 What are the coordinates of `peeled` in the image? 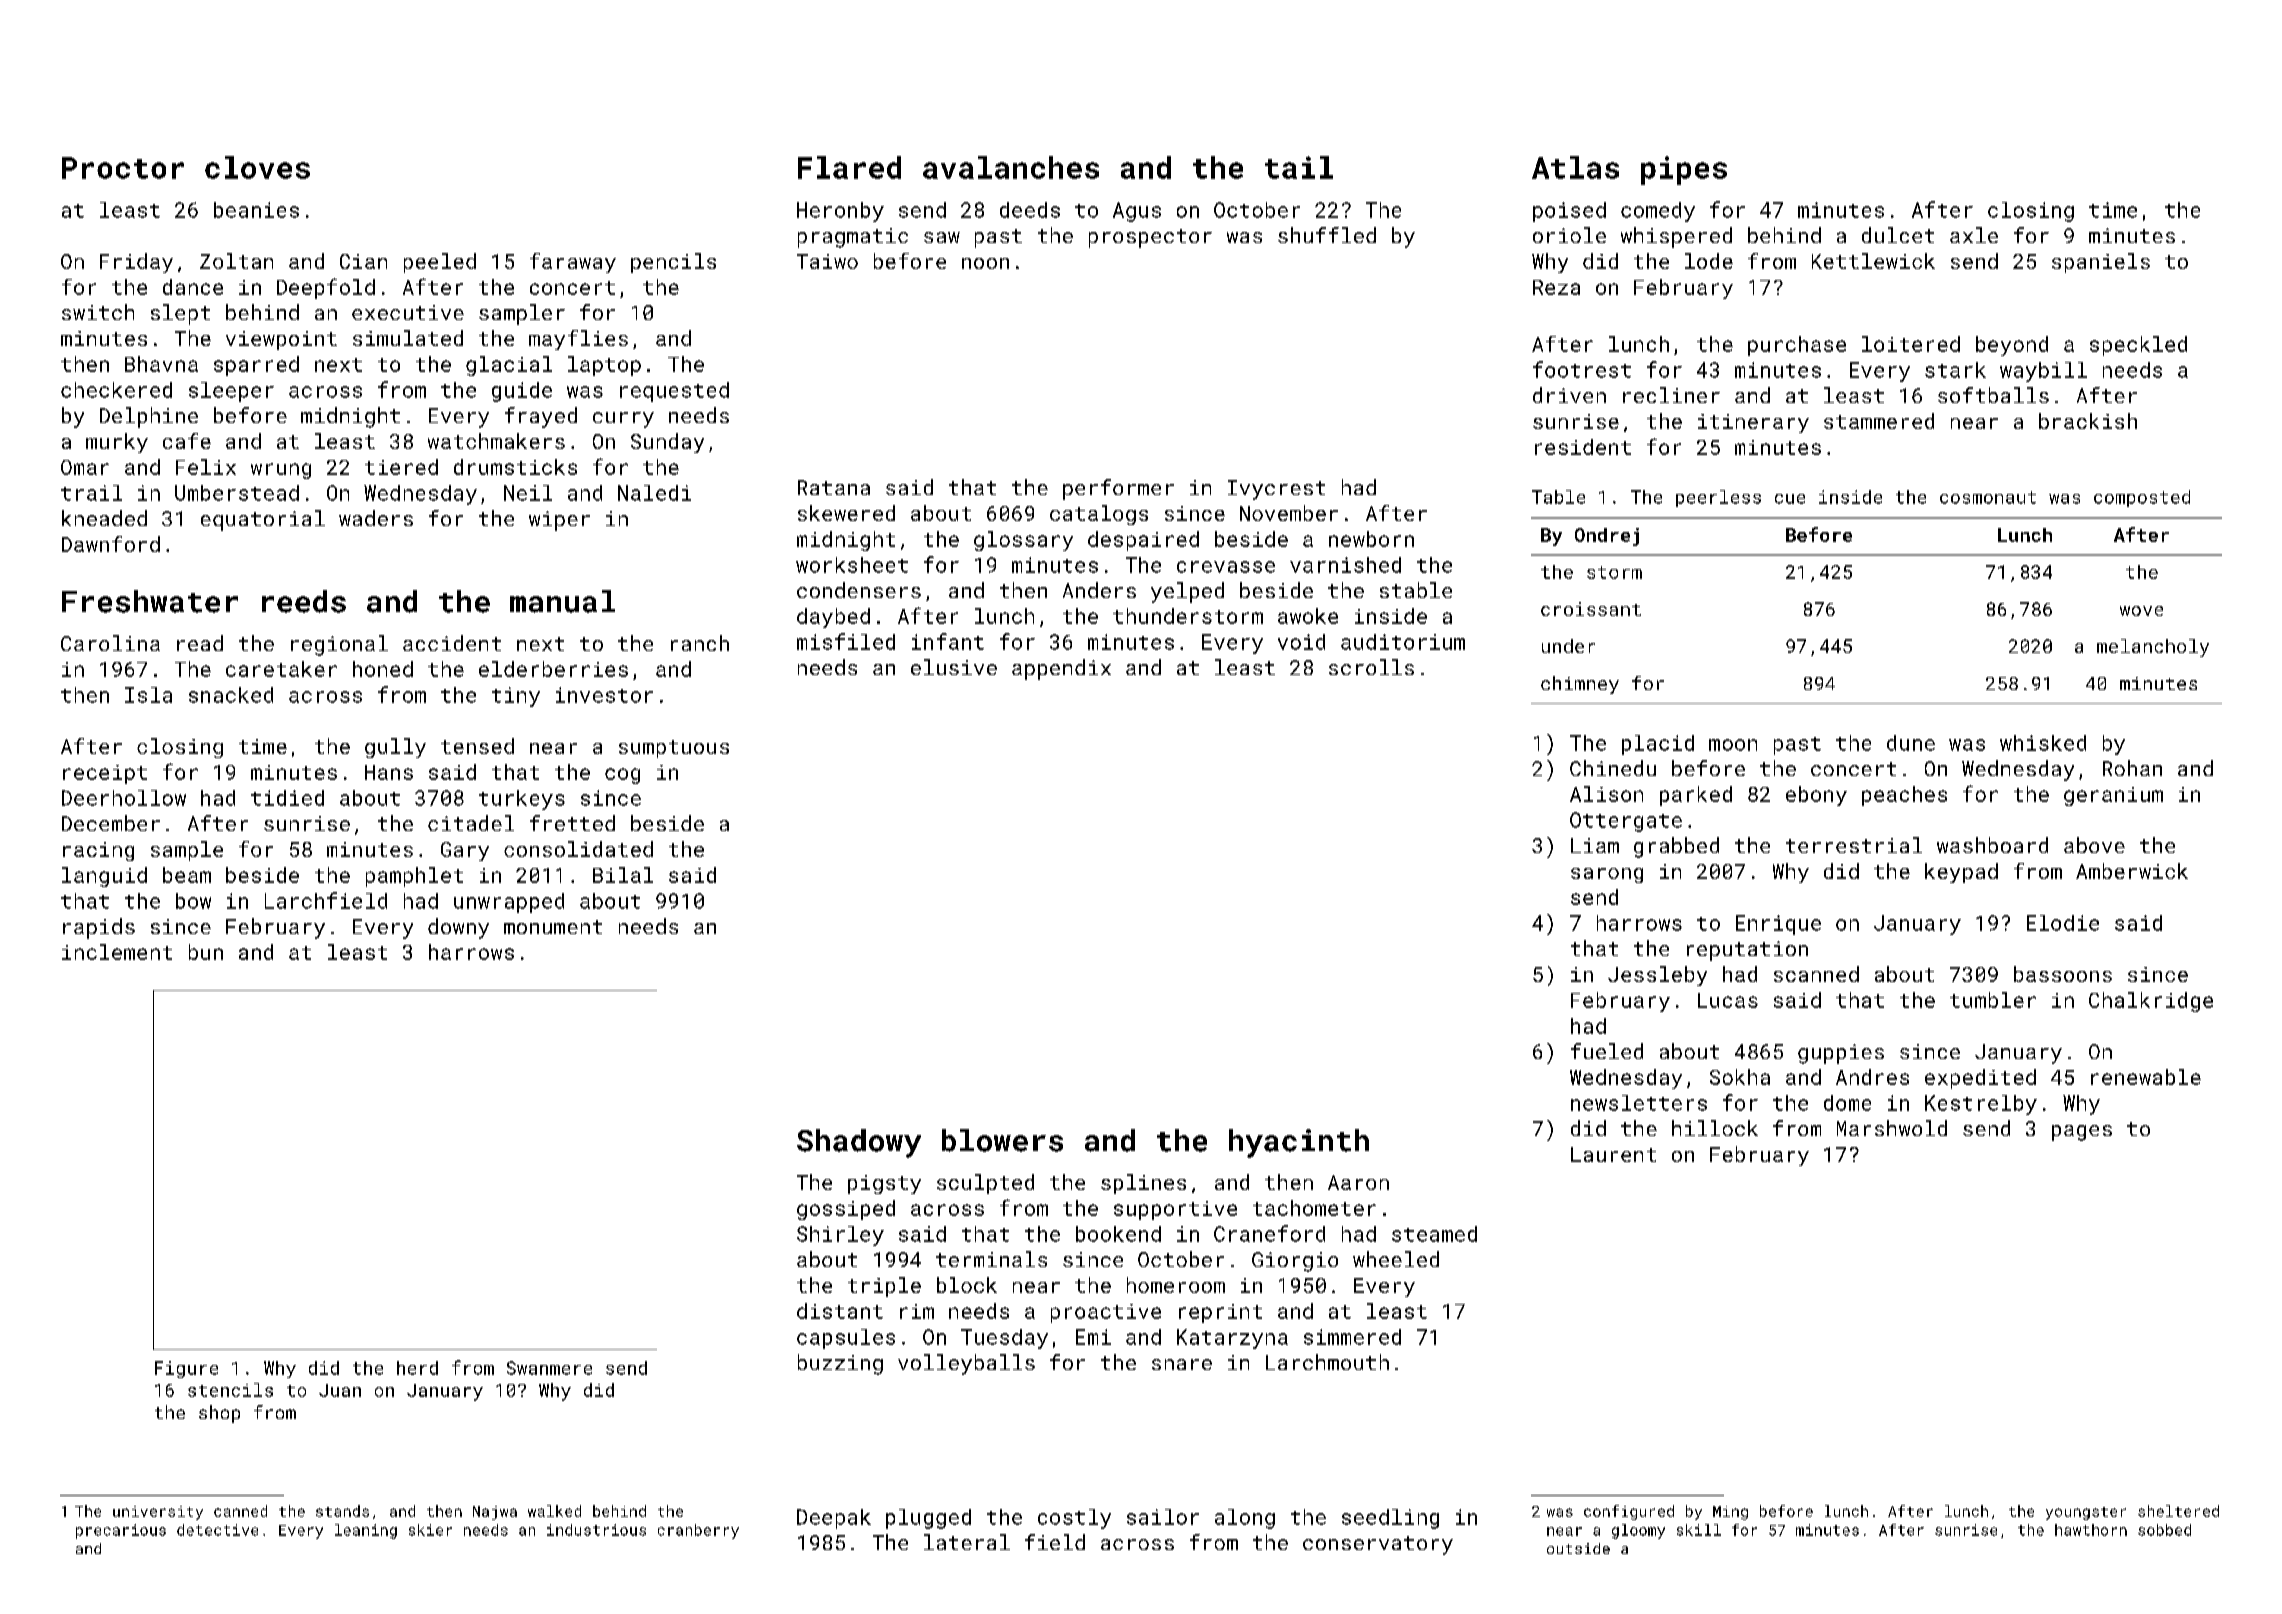 It's located at (440, 263).
